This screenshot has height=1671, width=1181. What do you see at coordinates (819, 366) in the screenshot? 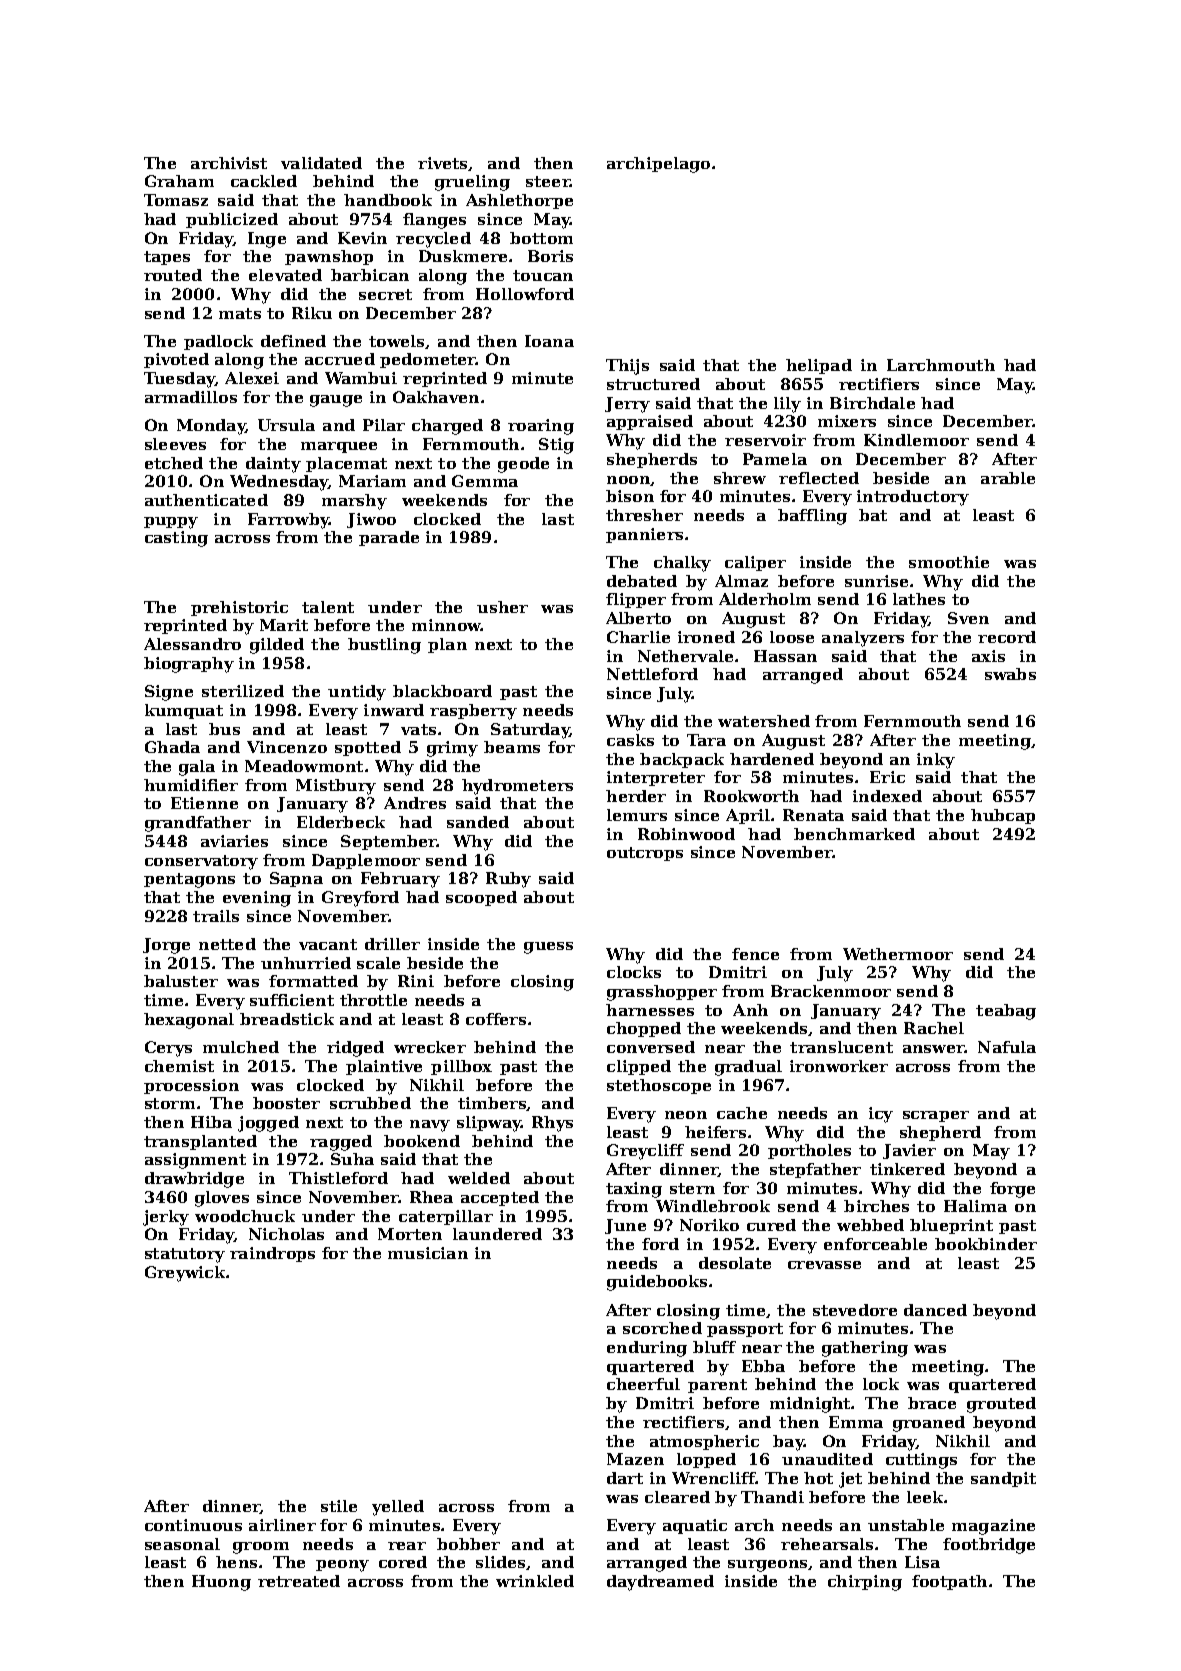
I see `helipad` at bounding box center [819, 366].
